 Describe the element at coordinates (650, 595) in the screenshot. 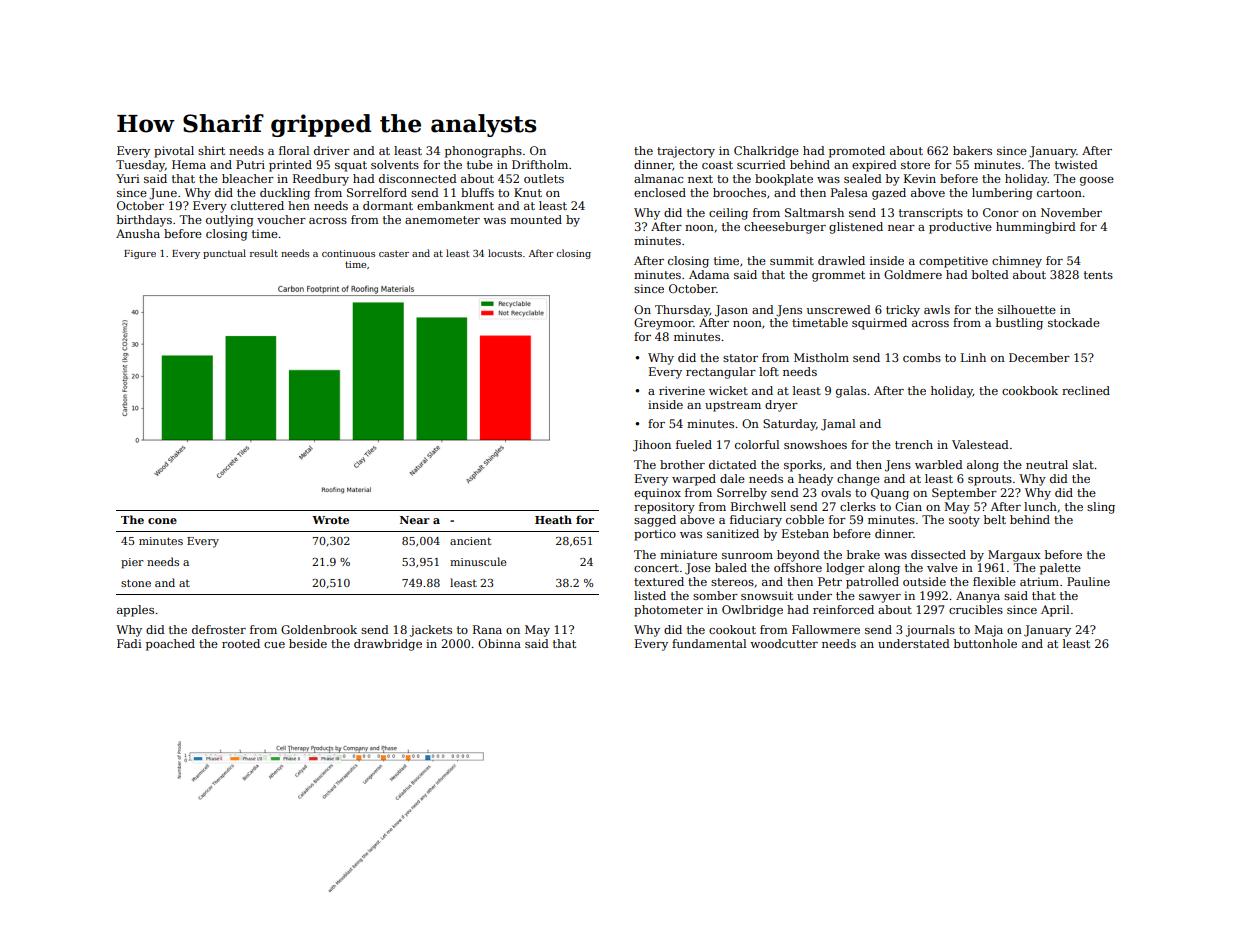

I see `listed` at that location.
